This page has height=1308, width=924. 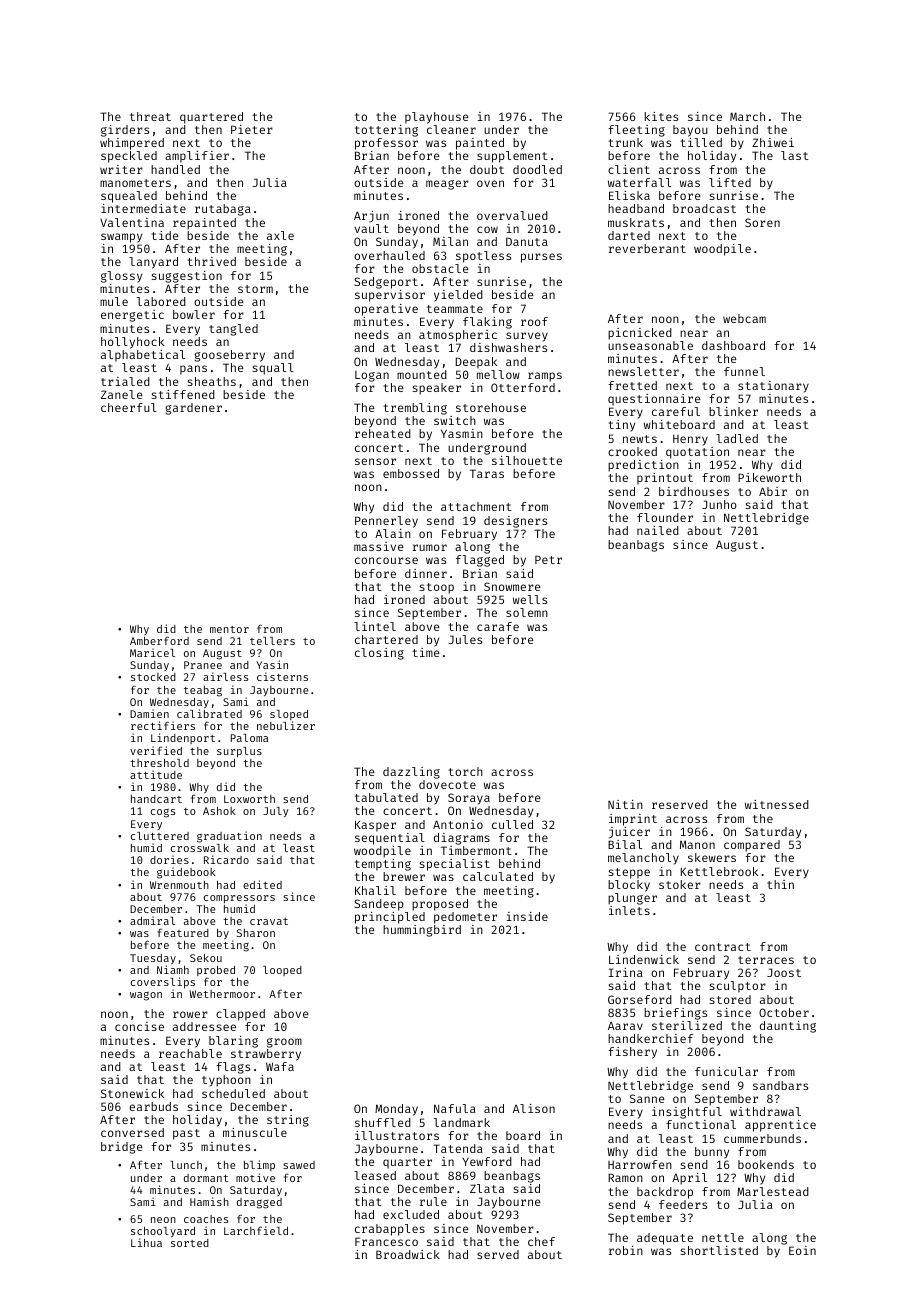 I want to click on chef, so click(x=541, y=1241).
